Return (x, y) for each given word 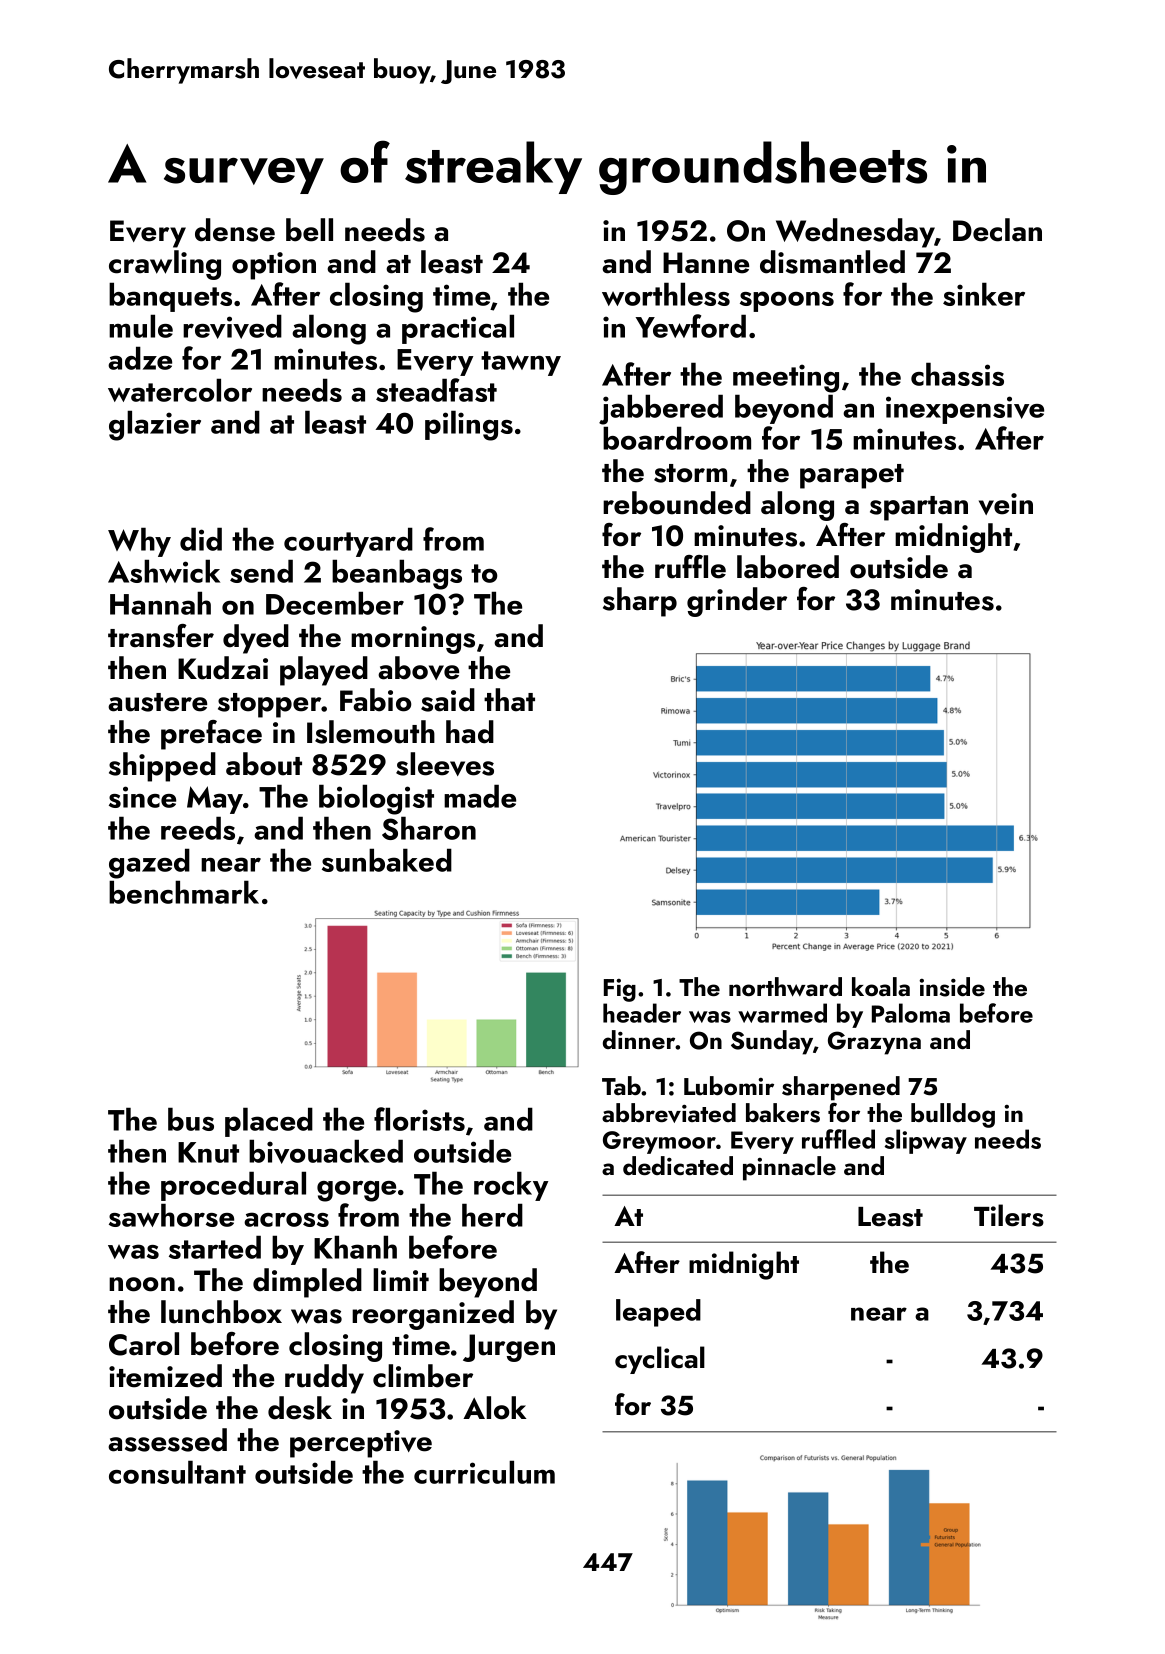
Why (139, 542)
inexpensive (965, 410)
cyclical (660, 1360)
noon (142, 1284)
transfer (161, 636)
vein (1006, 504)
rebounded (677, 503)
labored (788, 567)
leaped (658, 1313)
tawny (521, 363)
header (642, 1013)
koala (881, 986)
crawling (165, 265)
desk (300, 1408)
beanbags (397, 574)
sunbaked (387, 860)
